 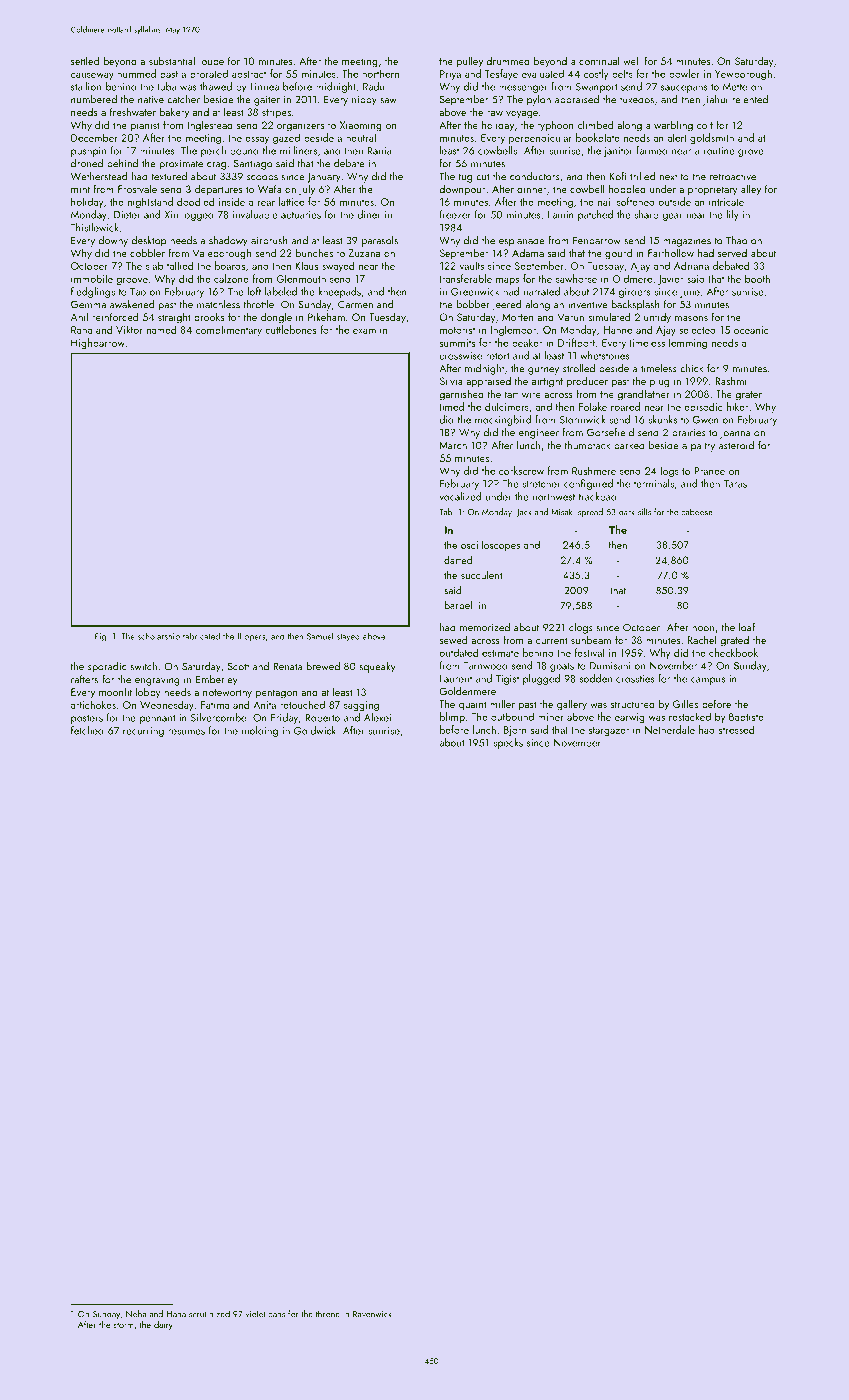 What do you see at coordinates (372, 1314) in the document?
I see `Ravenwick` at bounding box center [372, 1314].
